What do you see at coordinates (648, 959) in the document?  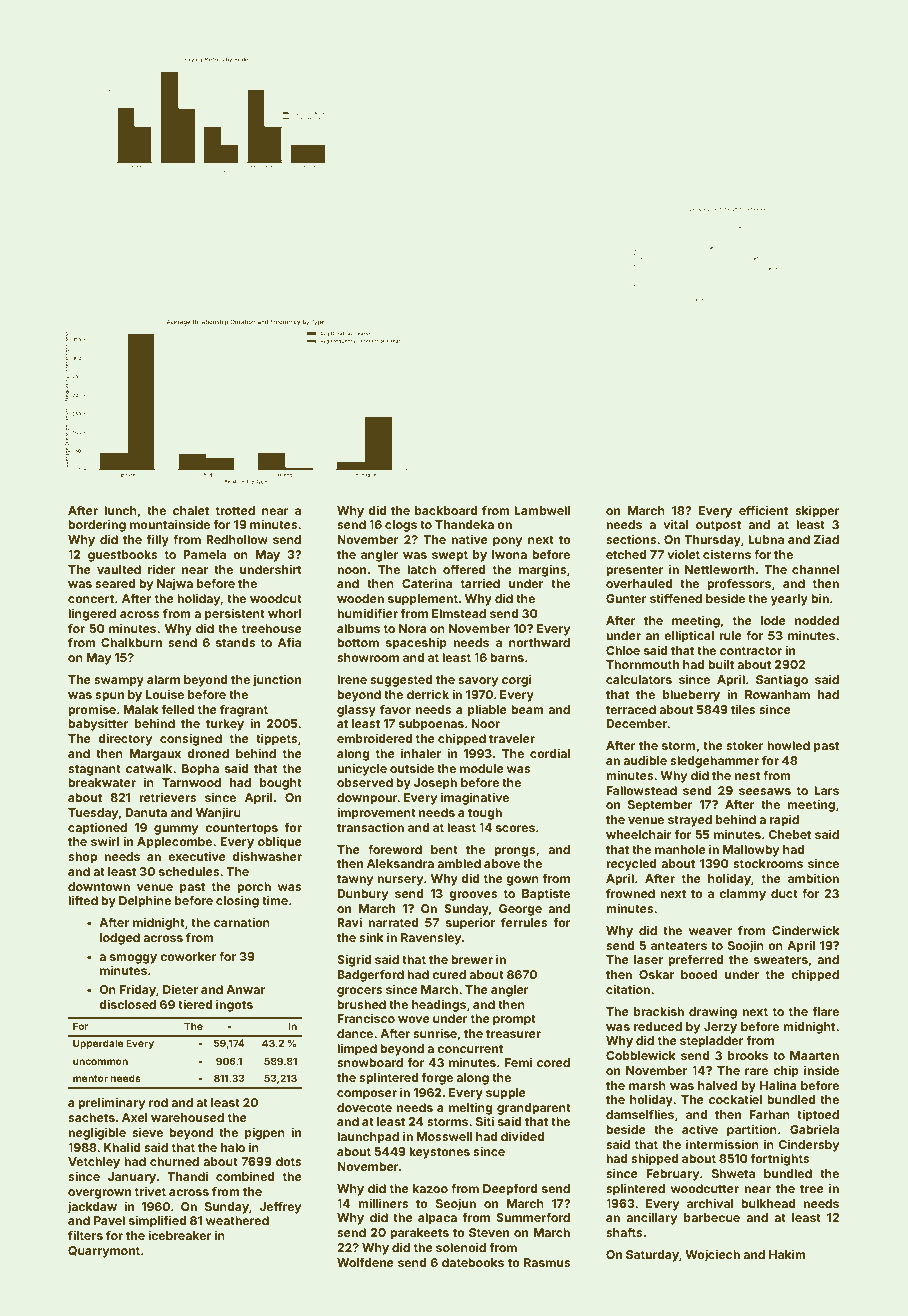 I see `laser` at bounding box center [648, 959].
